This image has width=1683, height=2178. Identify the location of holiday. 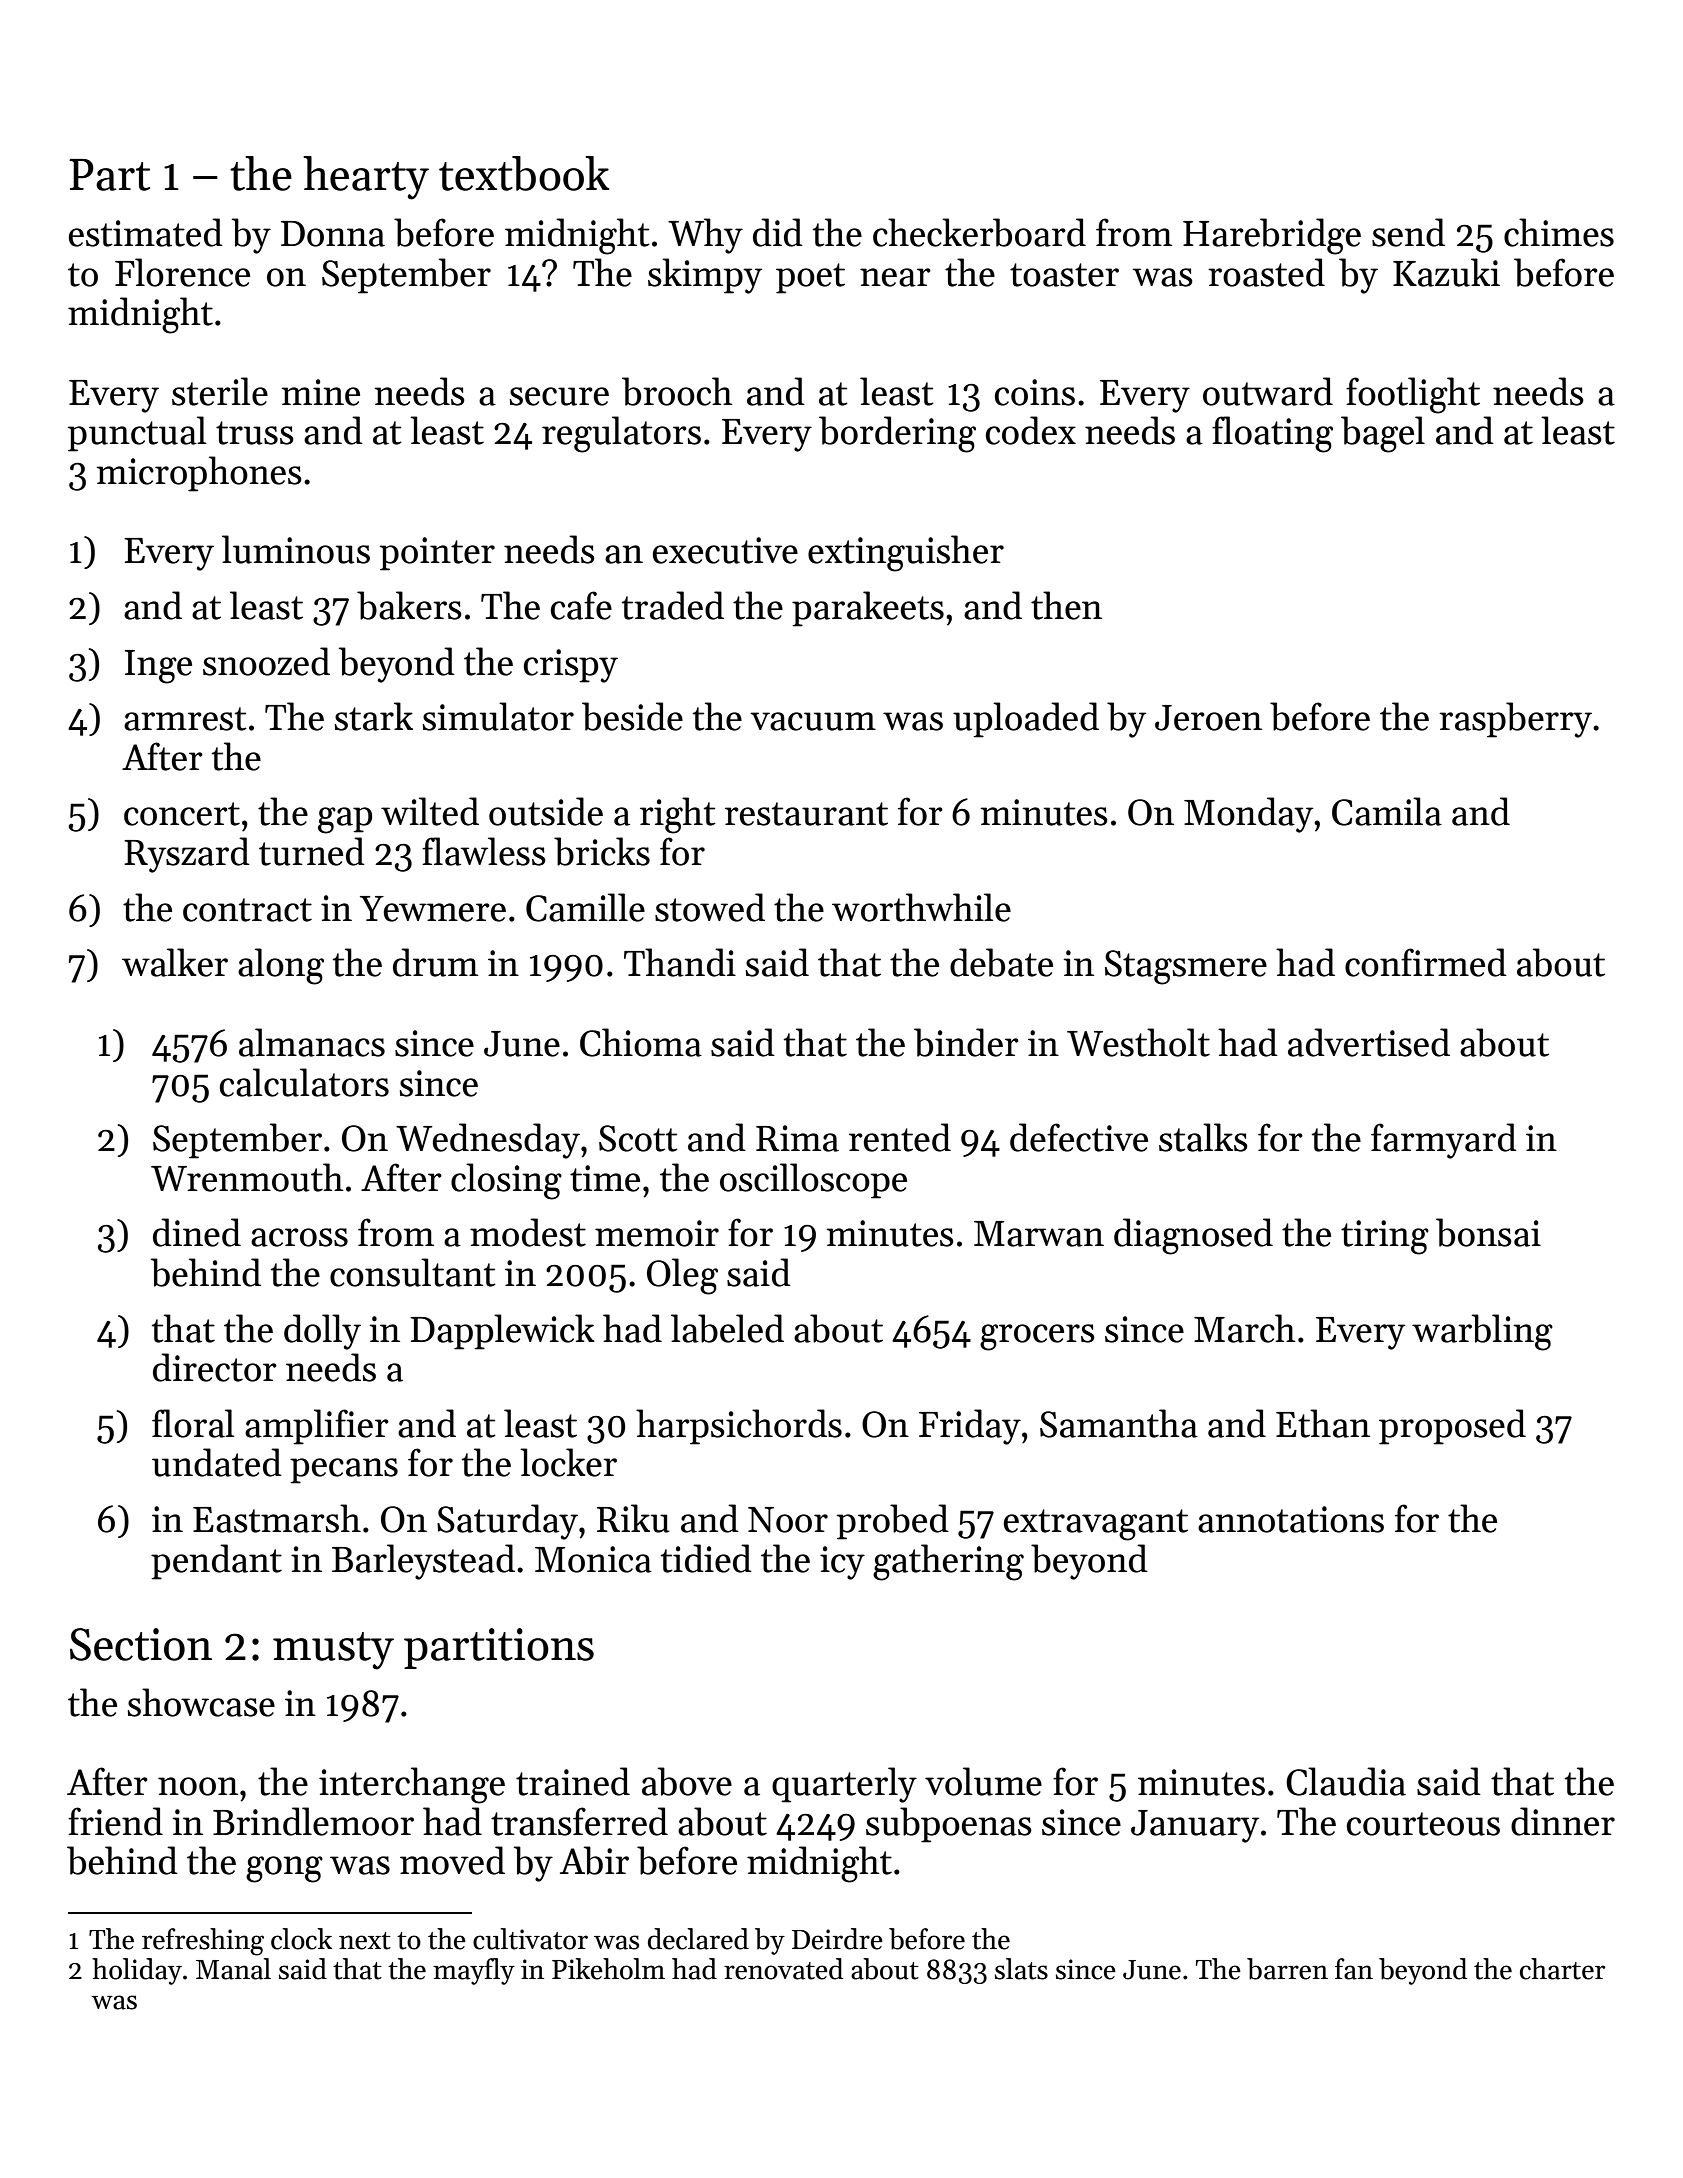
(137, 1971).
